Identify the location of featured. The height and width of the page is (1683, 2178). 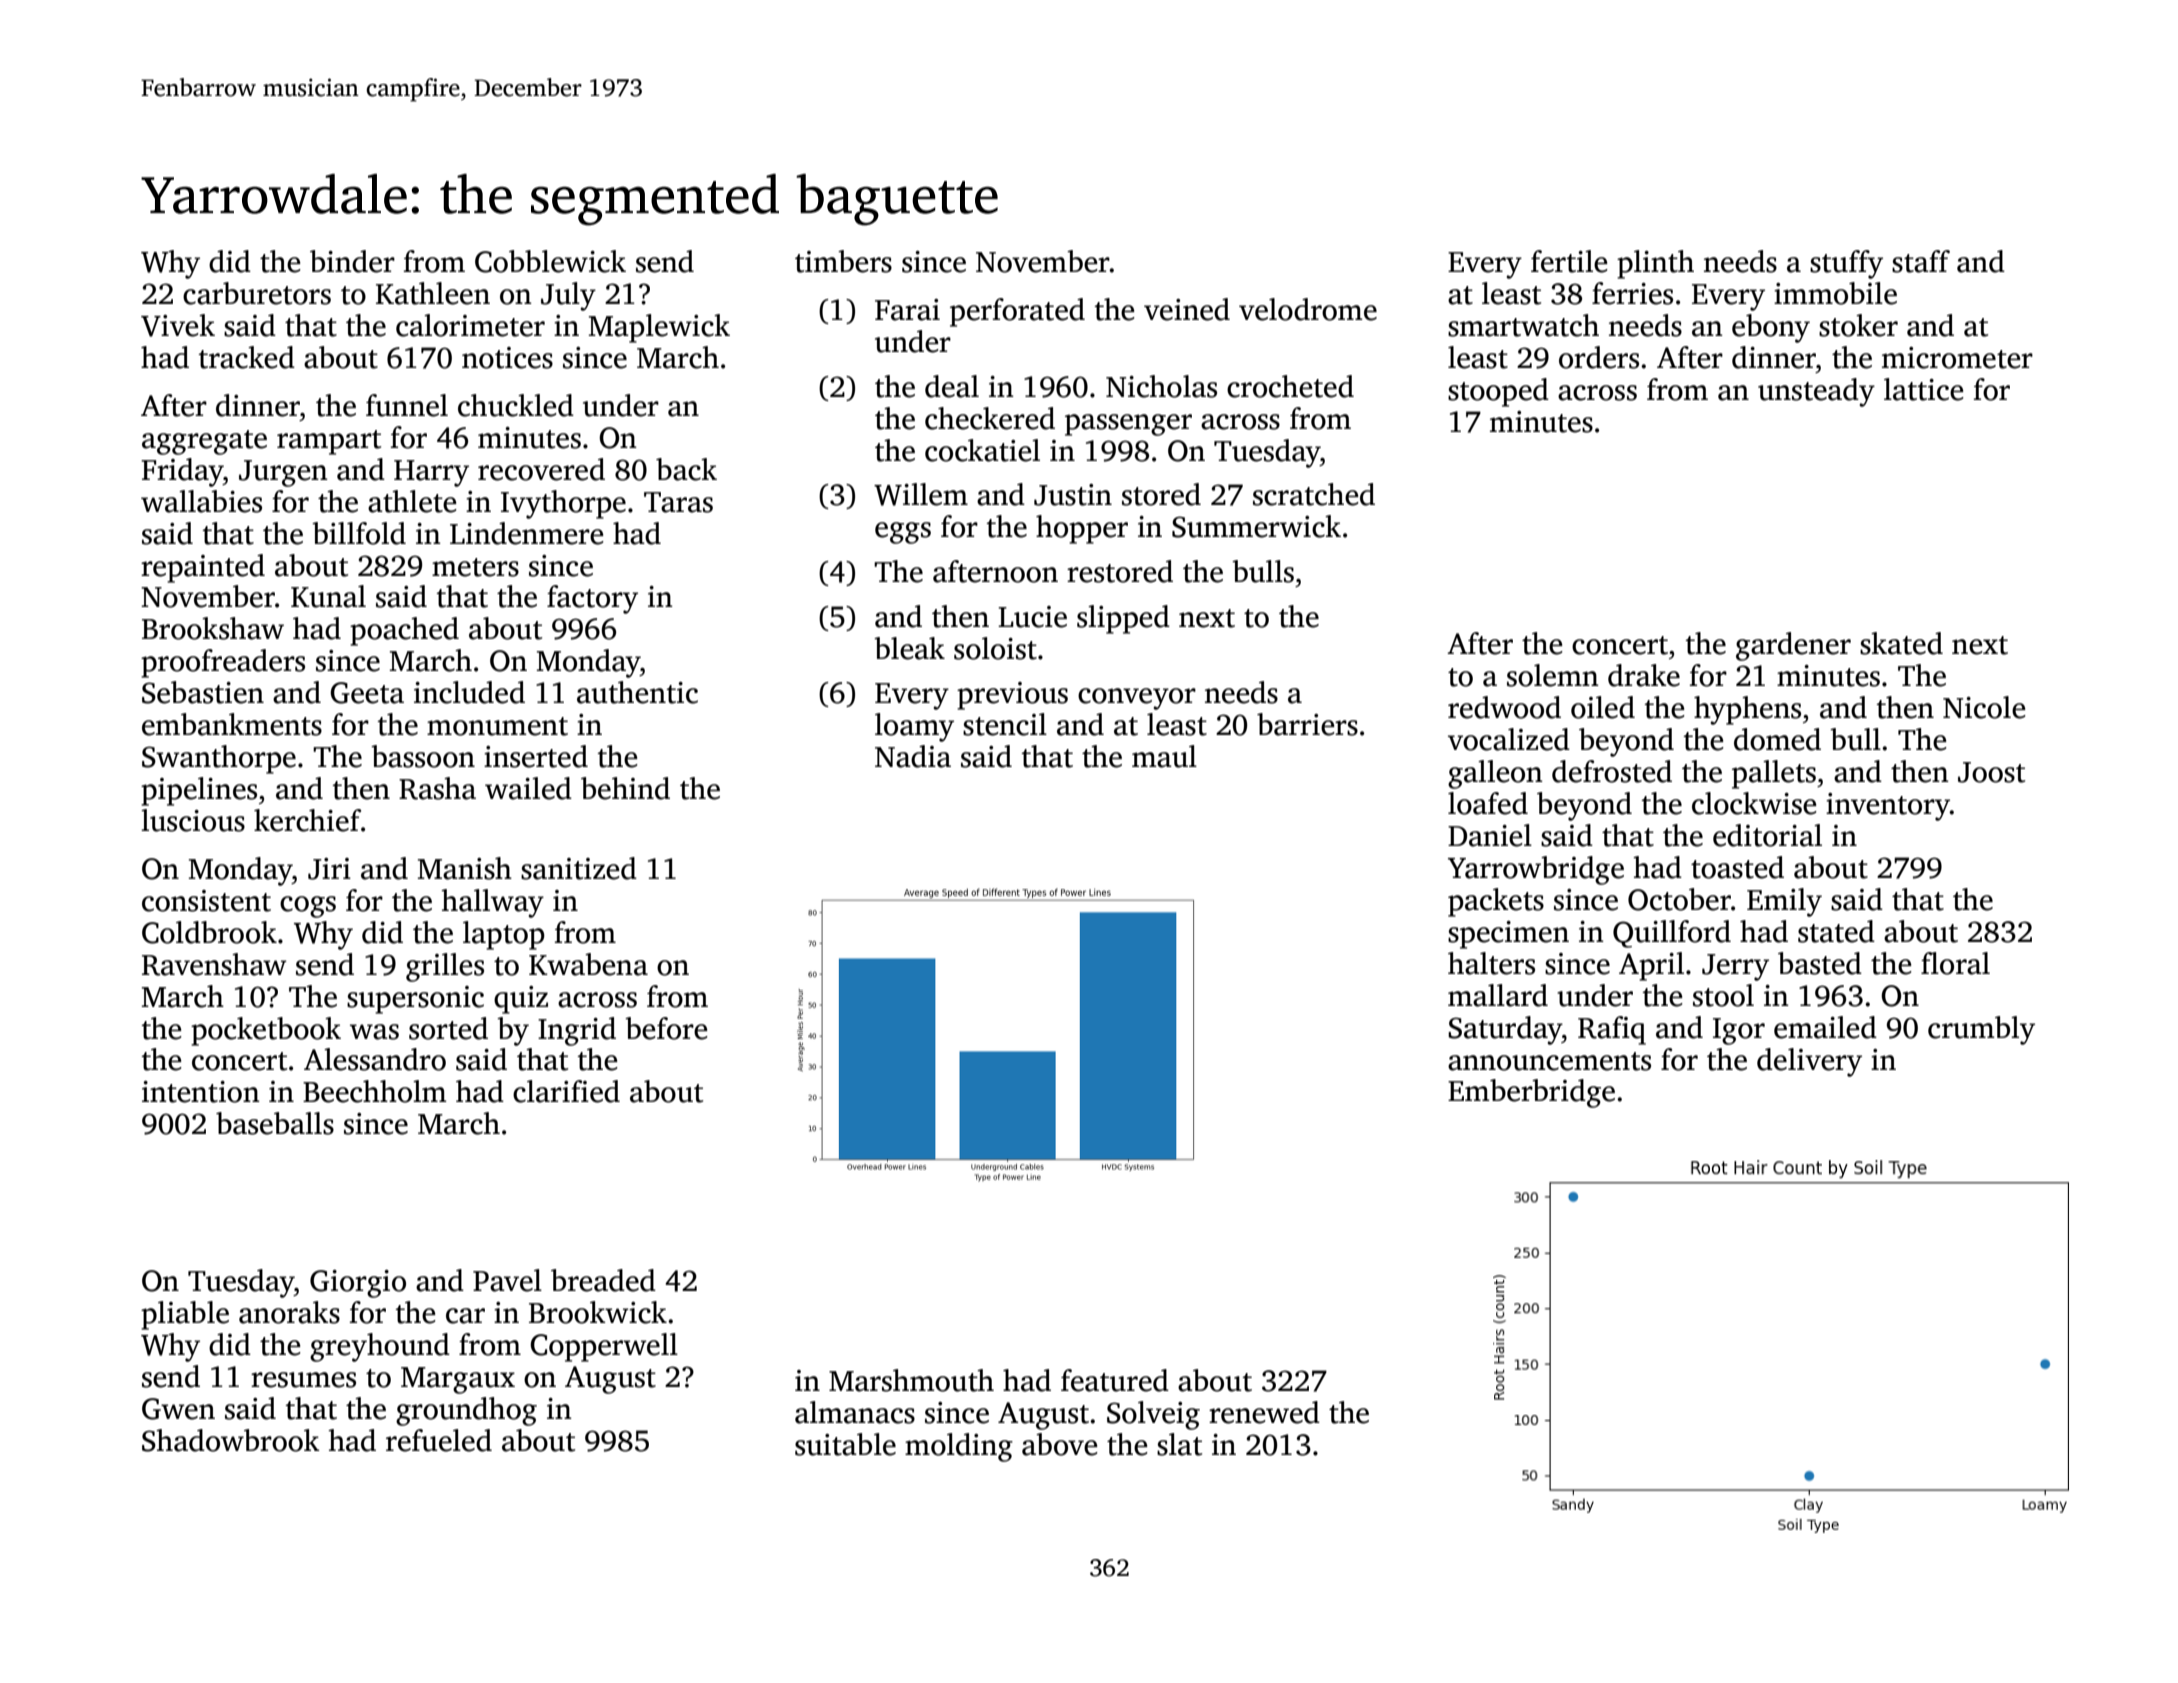
(1115, 1380).
